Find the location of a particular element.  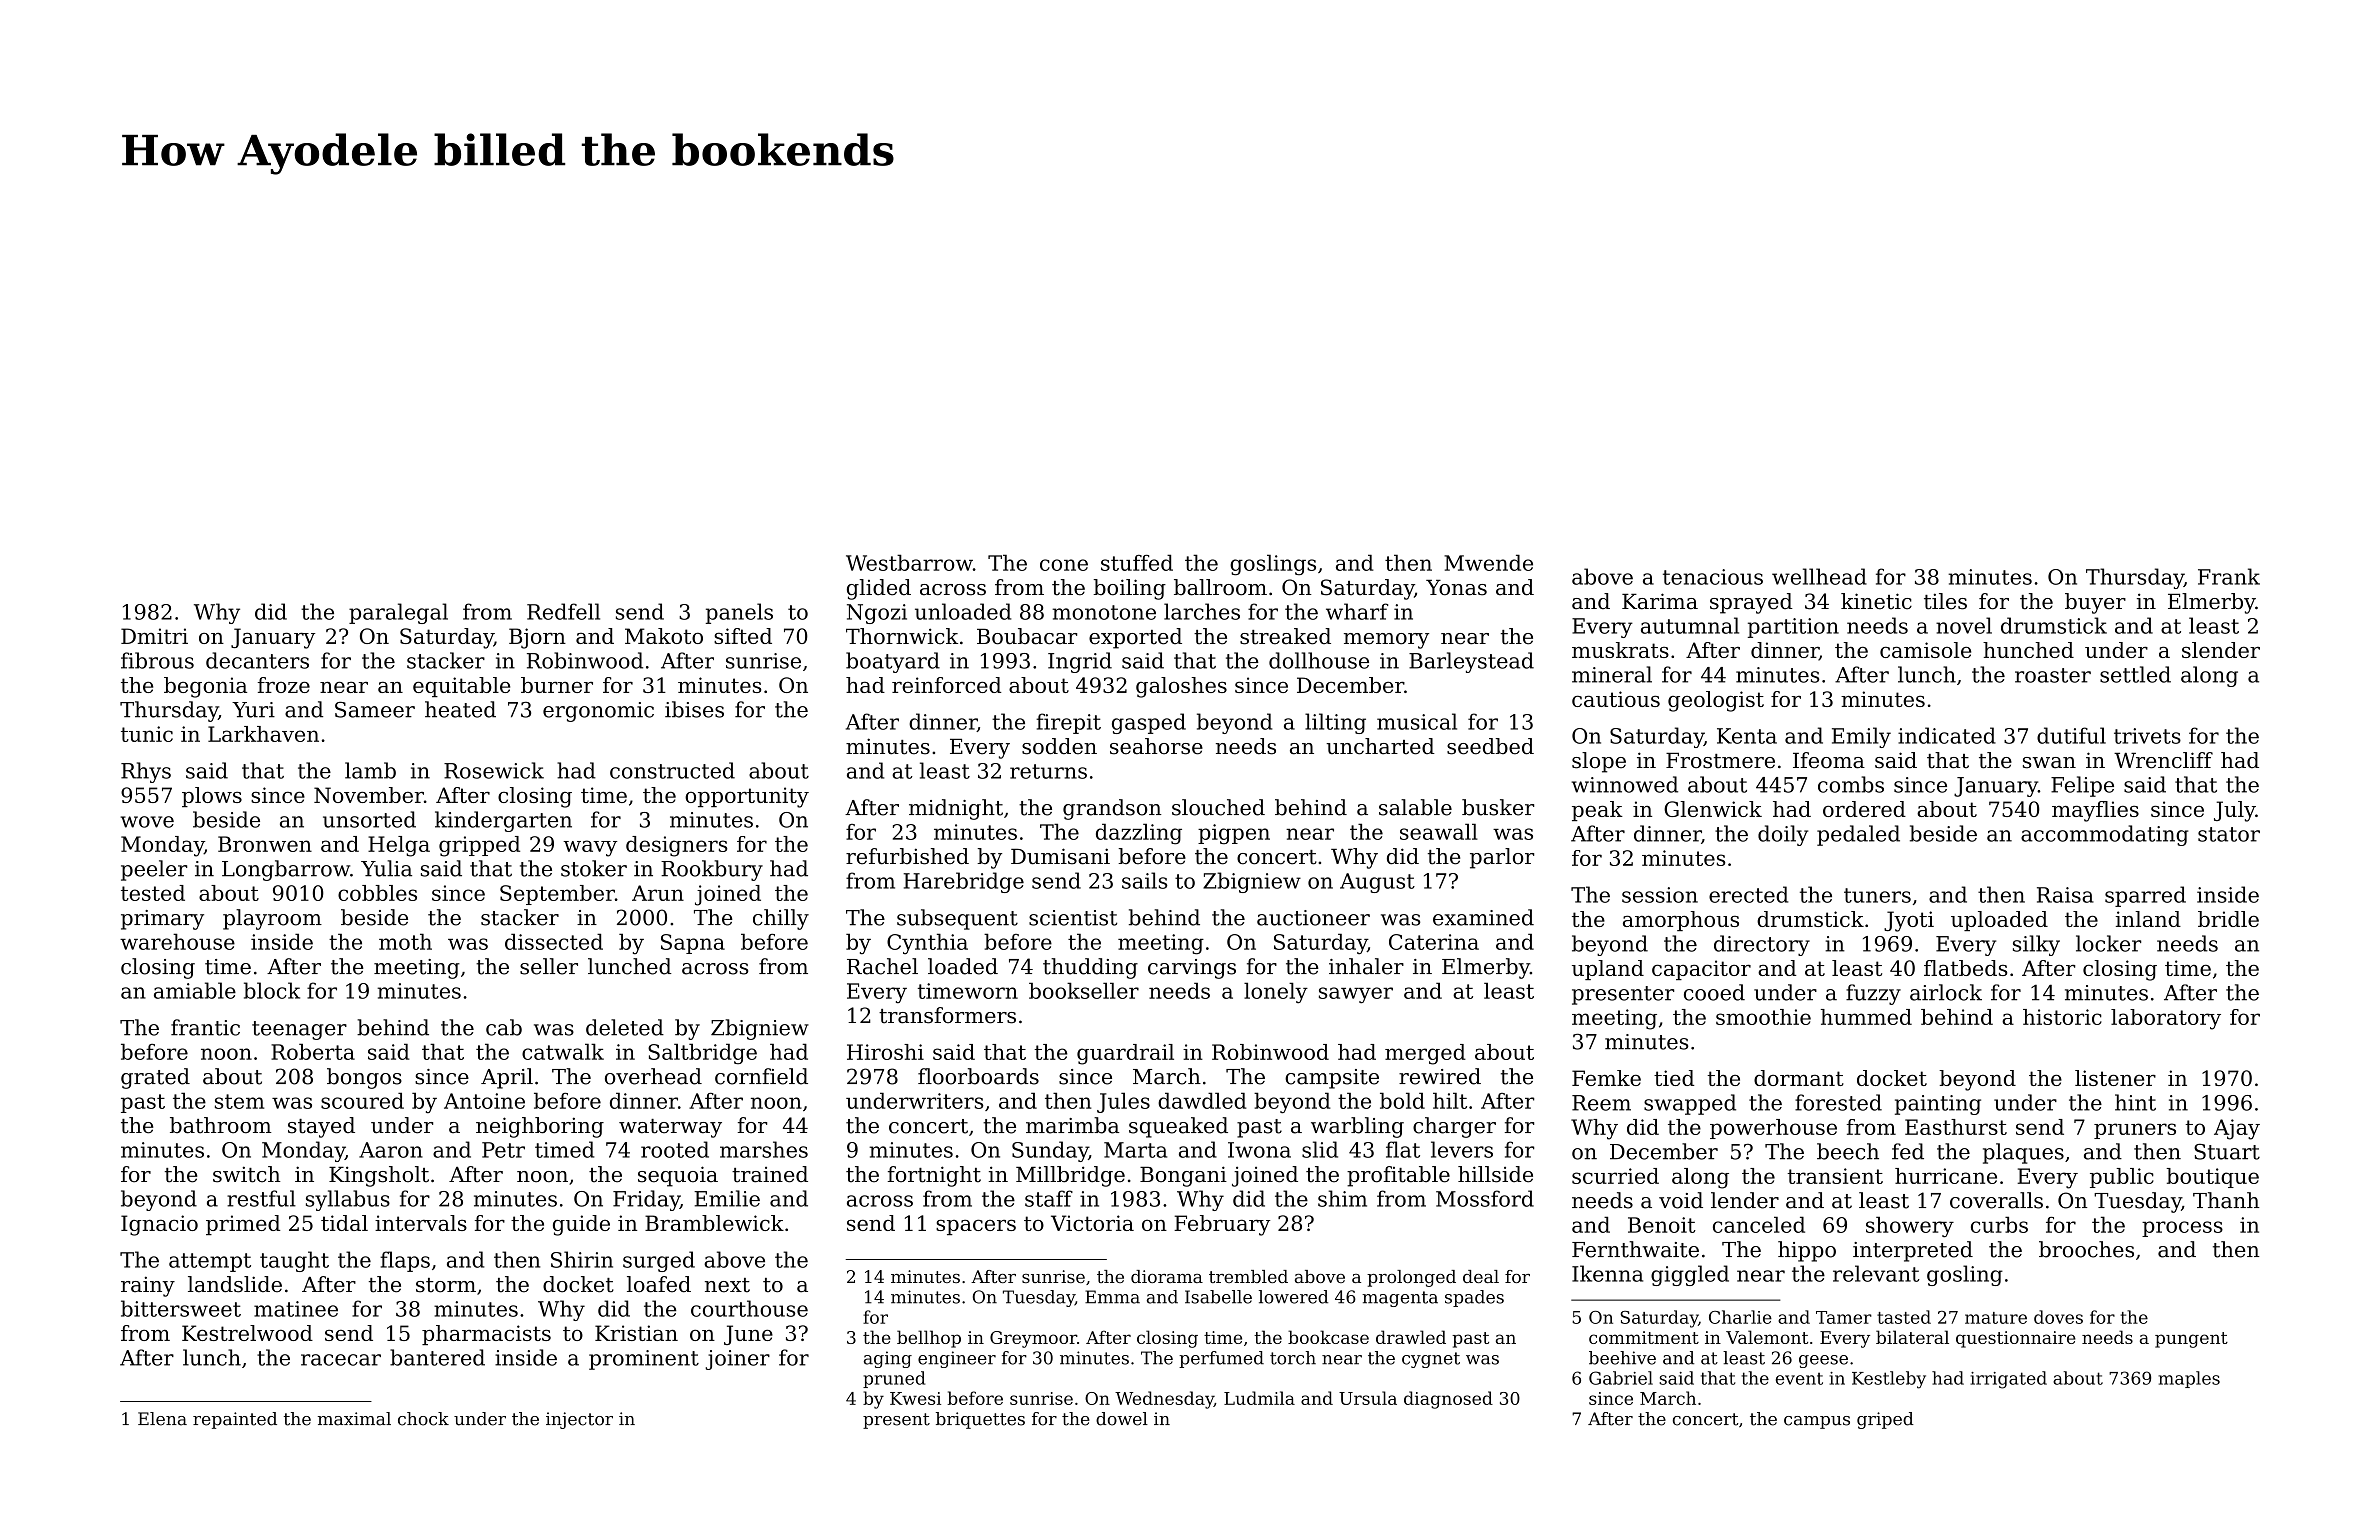

injector is located at coordinates (579, 1420).
